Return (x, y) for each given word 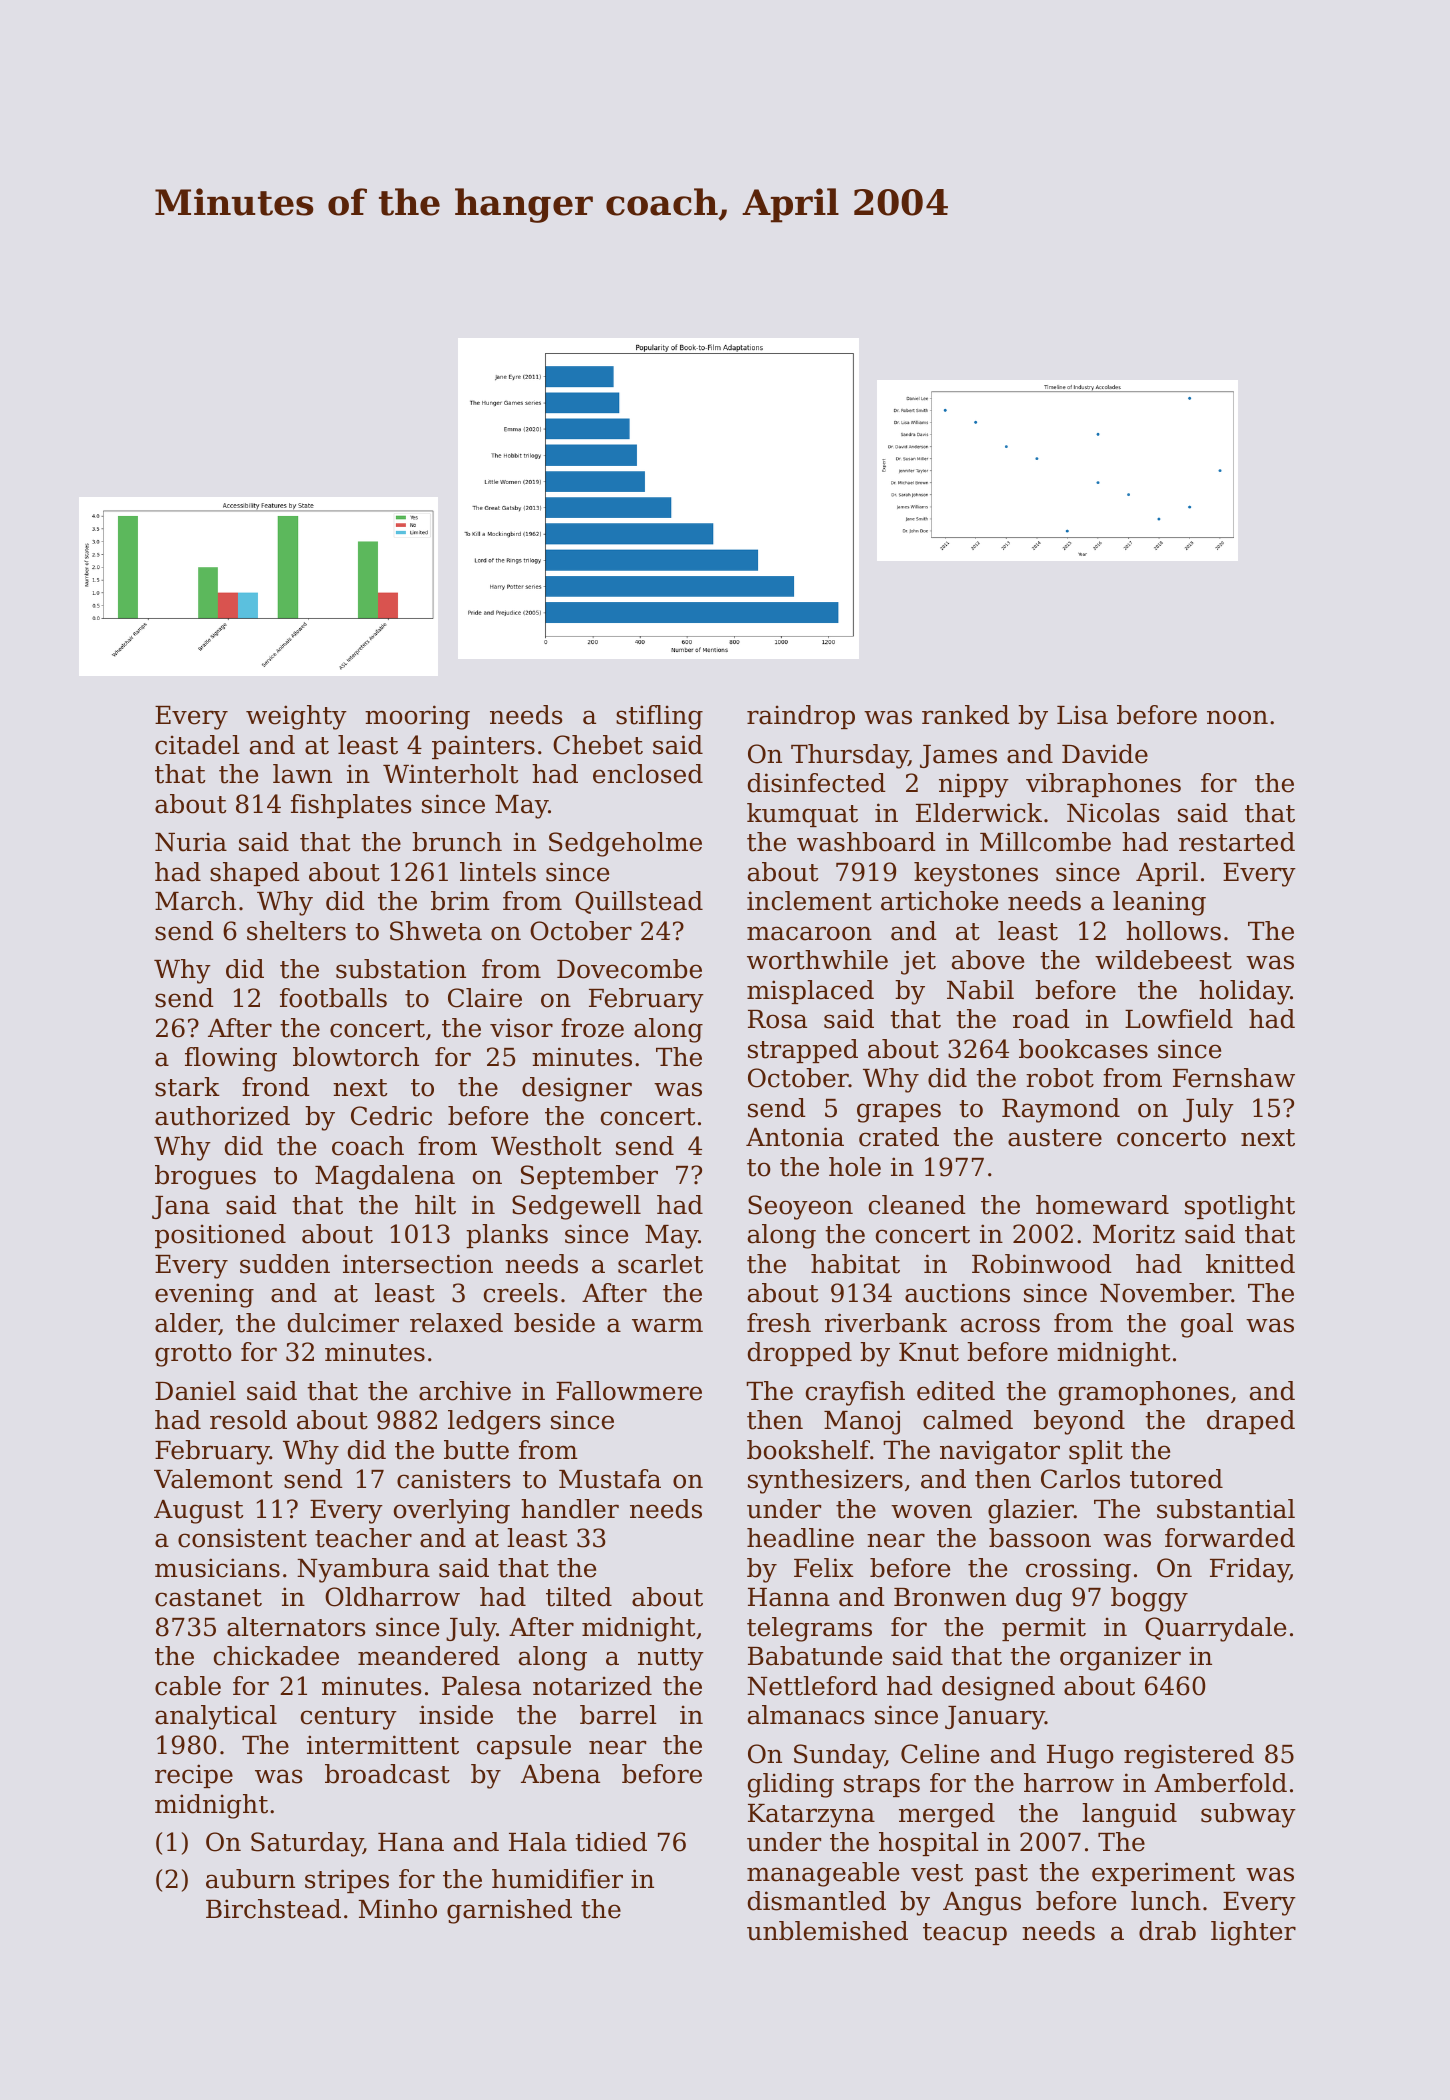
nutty (671, 1659)
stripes (347, 1881)
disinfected (817, 783)
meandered (429, 1656)
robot (1060, 1078)
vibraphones (1103, 785)
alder (187, 1324)
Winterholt (450, 774)
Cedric (391, 1116)
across (1000, 1325)
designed (998, 1688)
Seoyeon (800, 1207)
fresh (779, 1323)
